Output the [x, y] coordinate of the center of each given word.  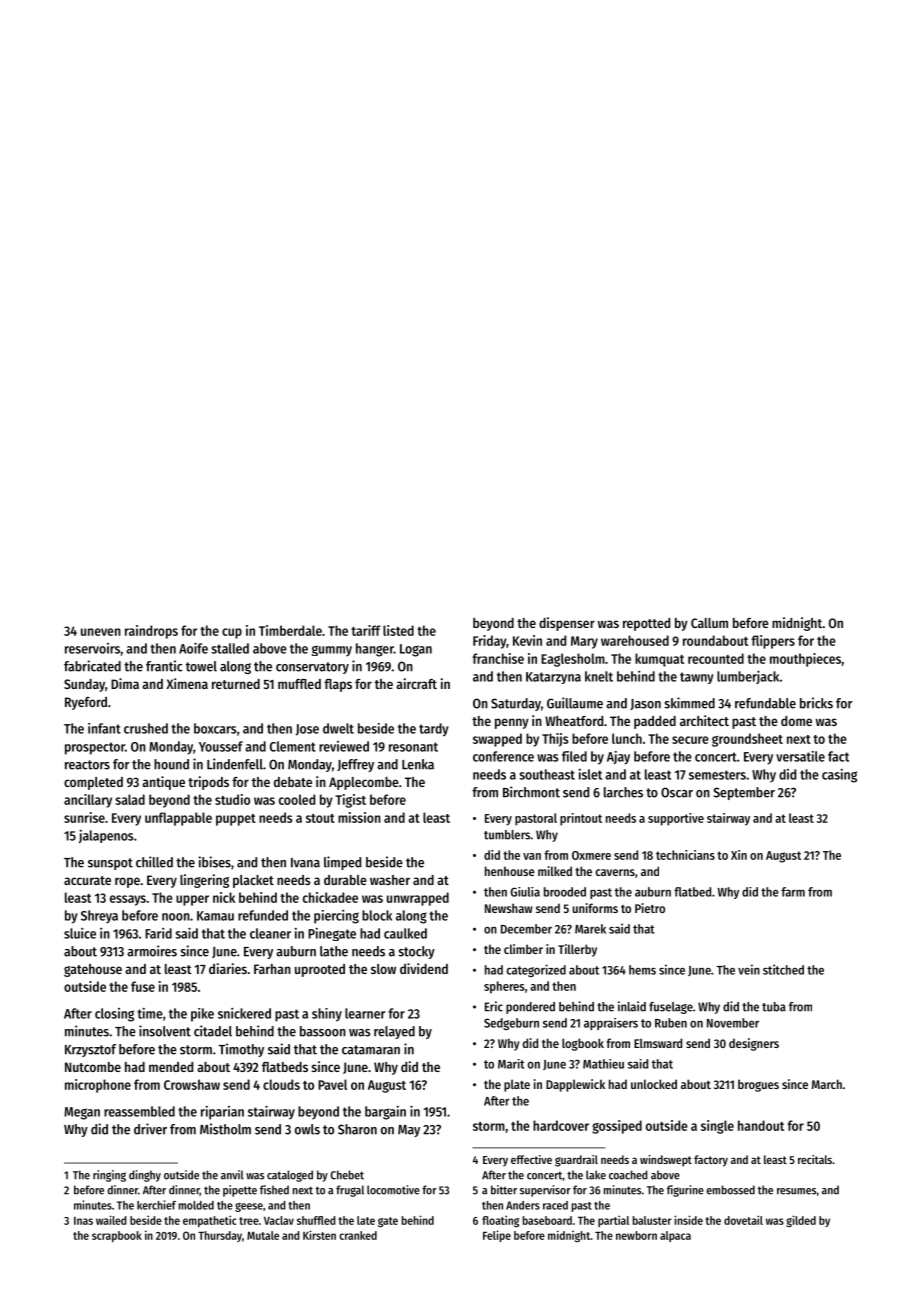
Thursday [220, 1236]
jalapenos [106, 836]
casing [839, 776]
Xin [739, 855]
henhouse [510, 871]
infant [104, 728]
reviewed [344, 746]
